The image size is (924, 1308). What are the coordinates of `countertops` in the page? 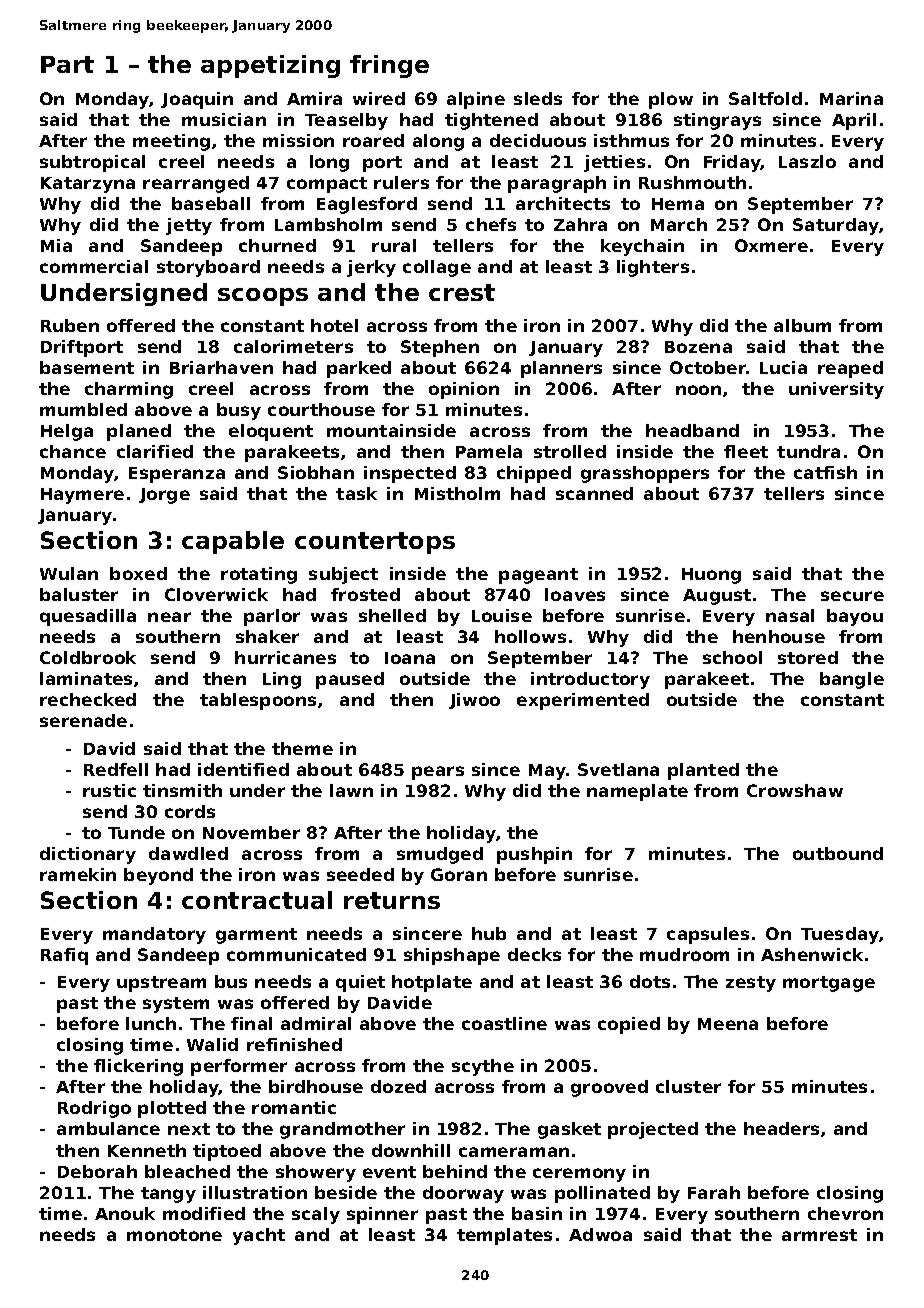 It's located at (375, 543).
